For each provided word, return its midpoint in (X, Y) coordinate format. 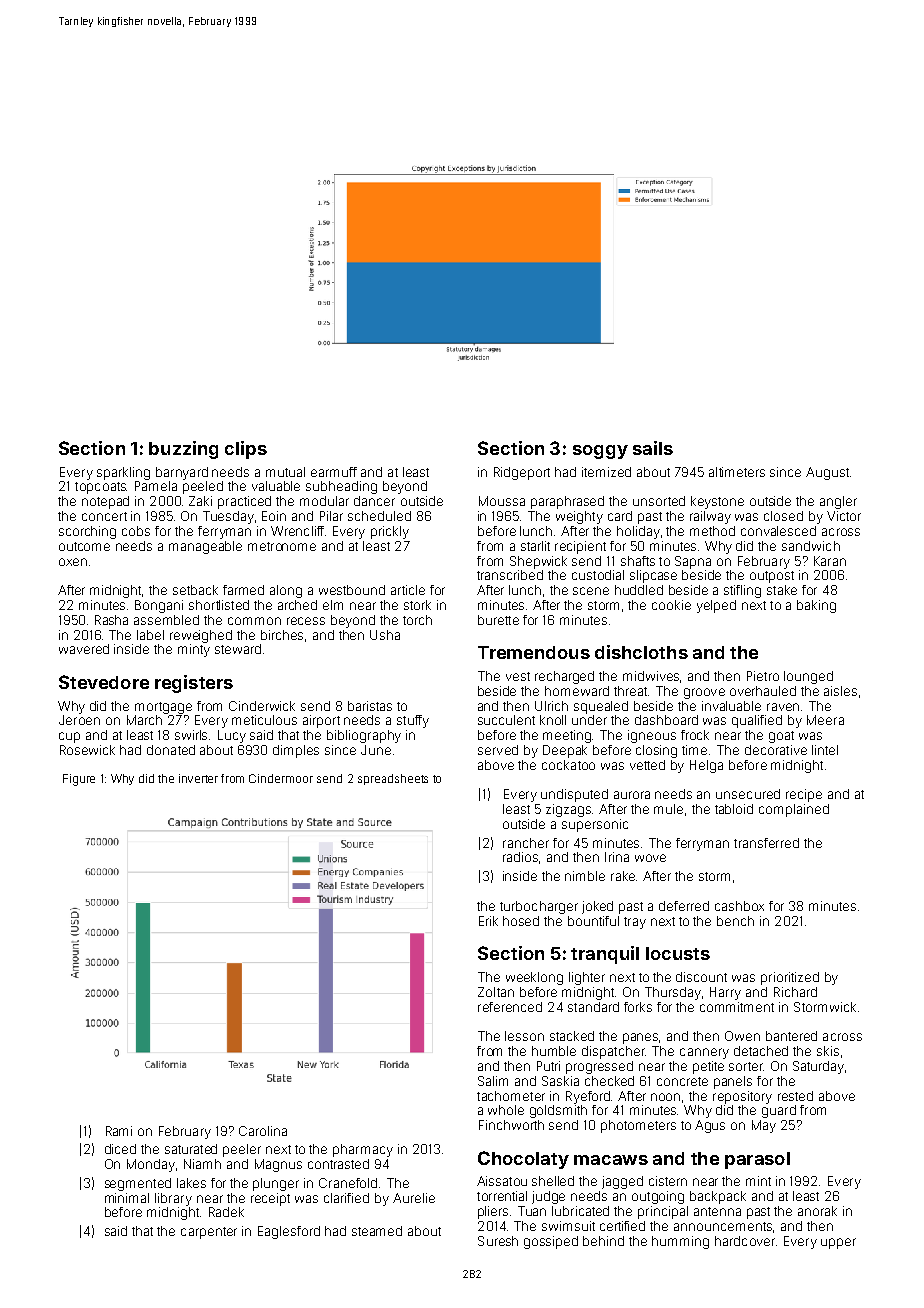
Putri (548, 1066)
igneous (652, 736)
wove (650, 858)
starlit (535, 546)
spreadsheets (393, 779)
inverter (198, 778)
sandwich (811, 546)
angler (838, 502)
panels (733, 1082)
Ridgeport (522, 473)
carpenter (209, 1233)
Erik (488, 921)
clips (246, 450)
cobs (136, 531)
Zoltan (496, 992)
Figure (79, 780)
